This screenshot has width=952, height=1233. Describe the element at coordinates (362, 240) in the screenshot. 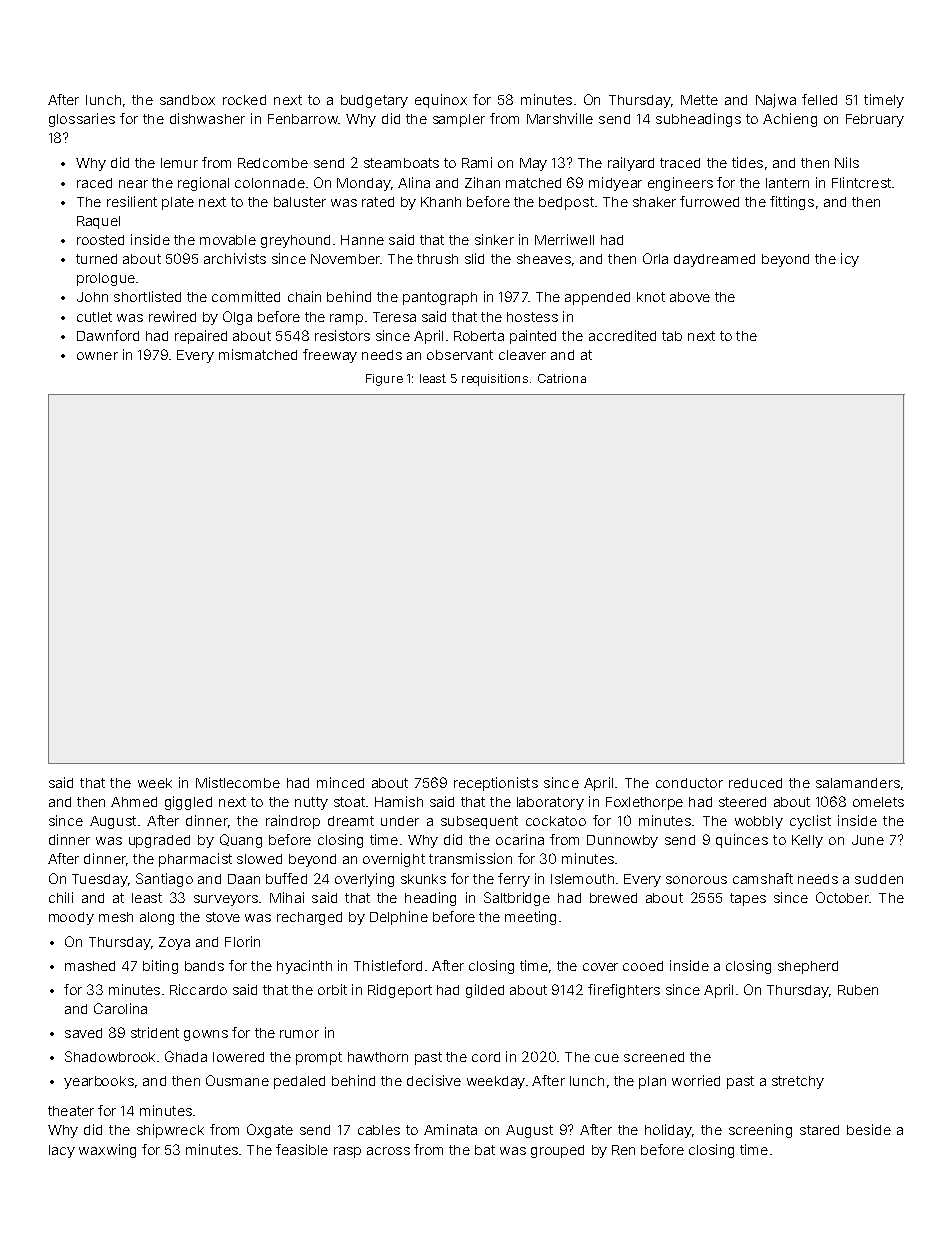

I see `Hanne` at that location.
